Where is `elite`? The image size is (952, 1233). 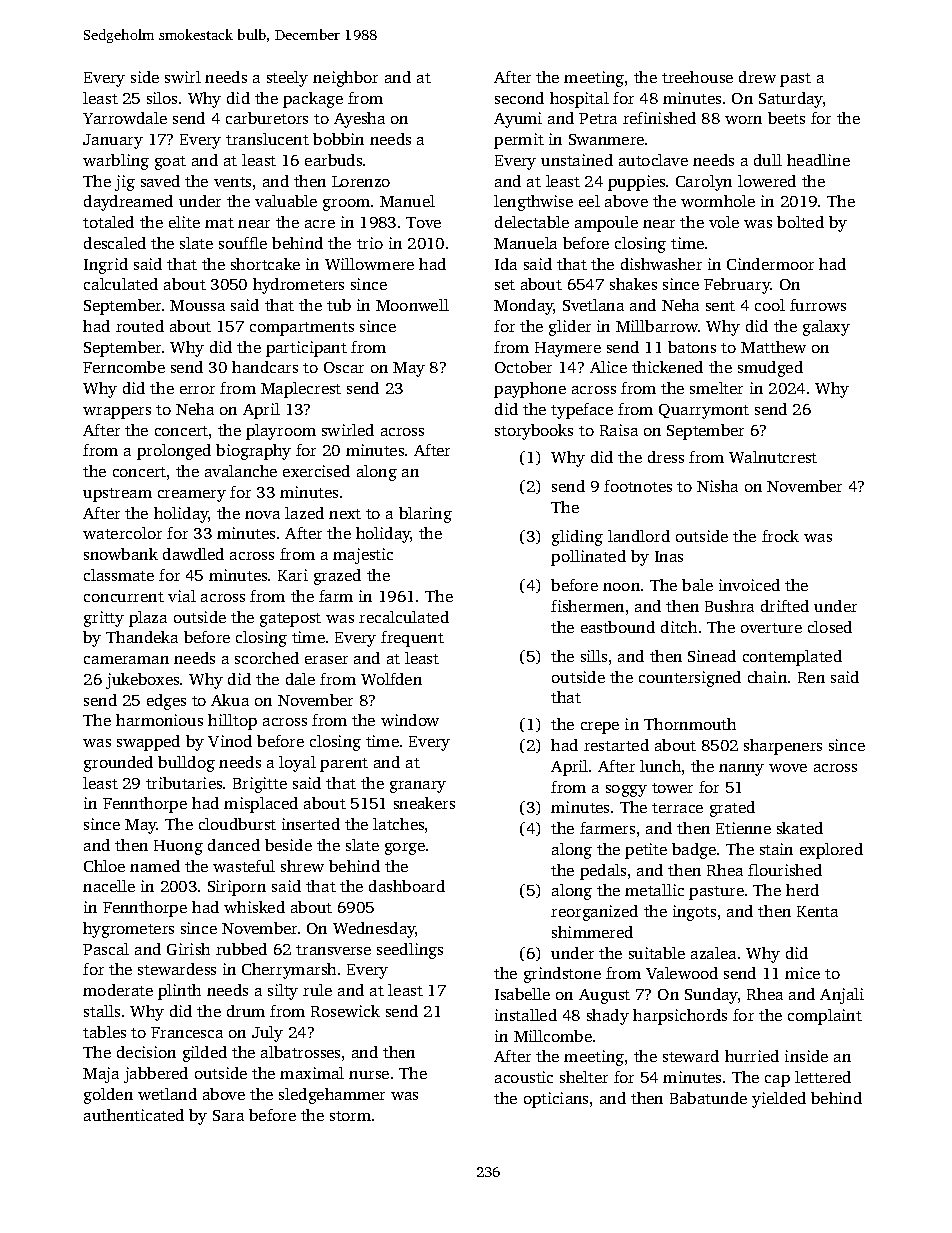
elite is located at coordinates (184, 222).
